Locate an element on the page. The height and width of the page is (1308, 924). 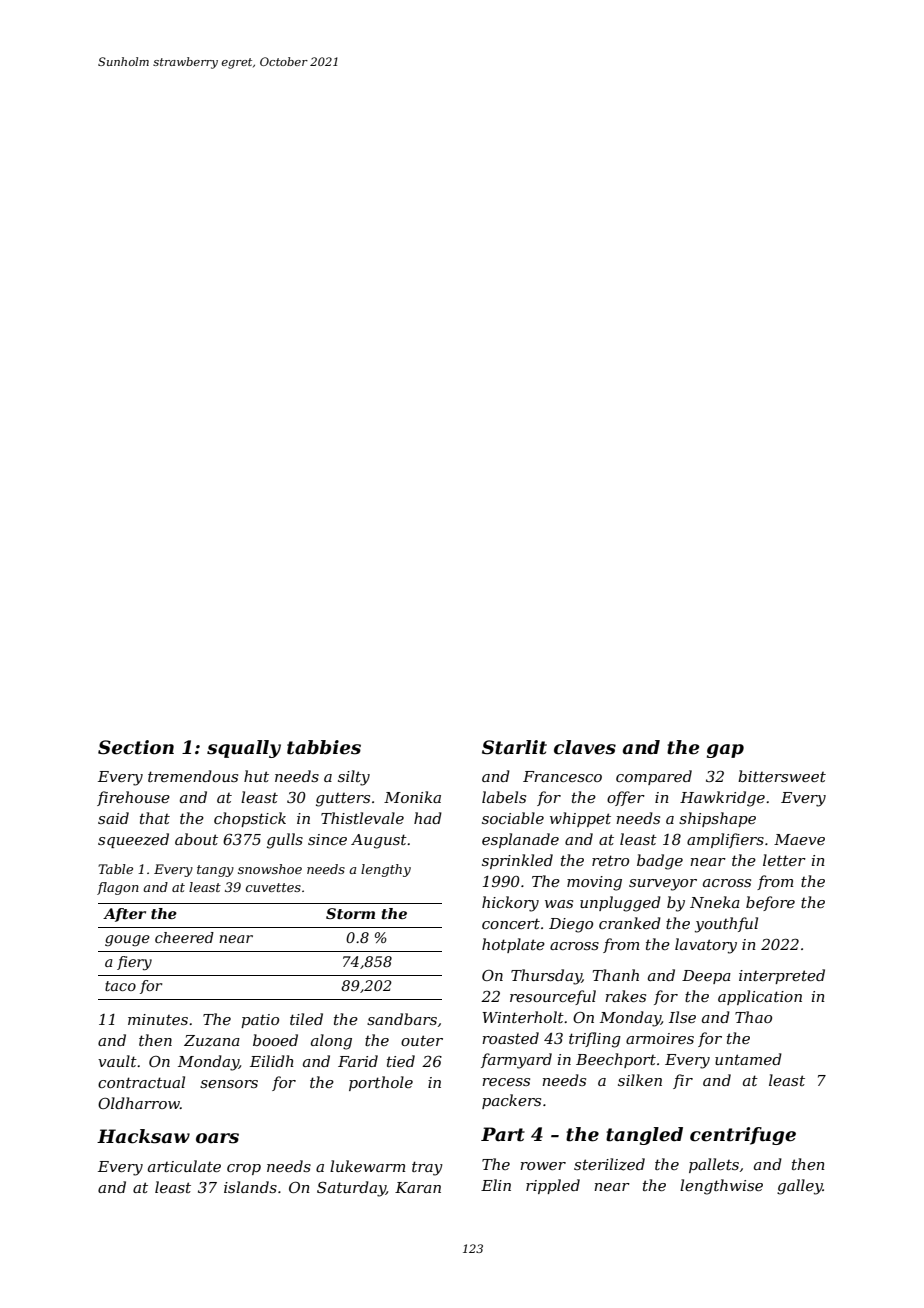
Hacksaw is located at coordinates (143, 1136).
